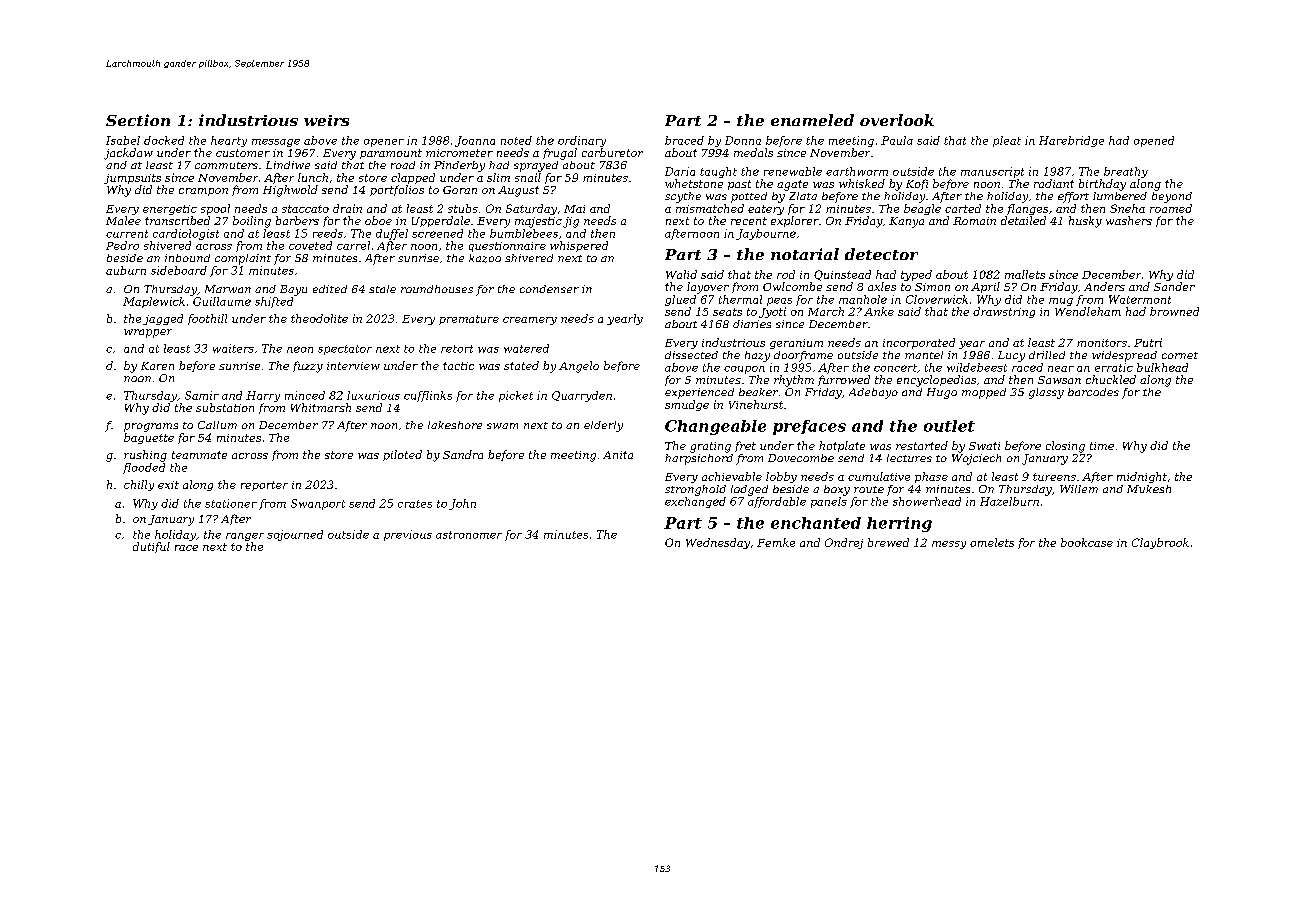 The height and width of the page is (924, 1308). I want to click on Wednesday, so click(718, 543).
